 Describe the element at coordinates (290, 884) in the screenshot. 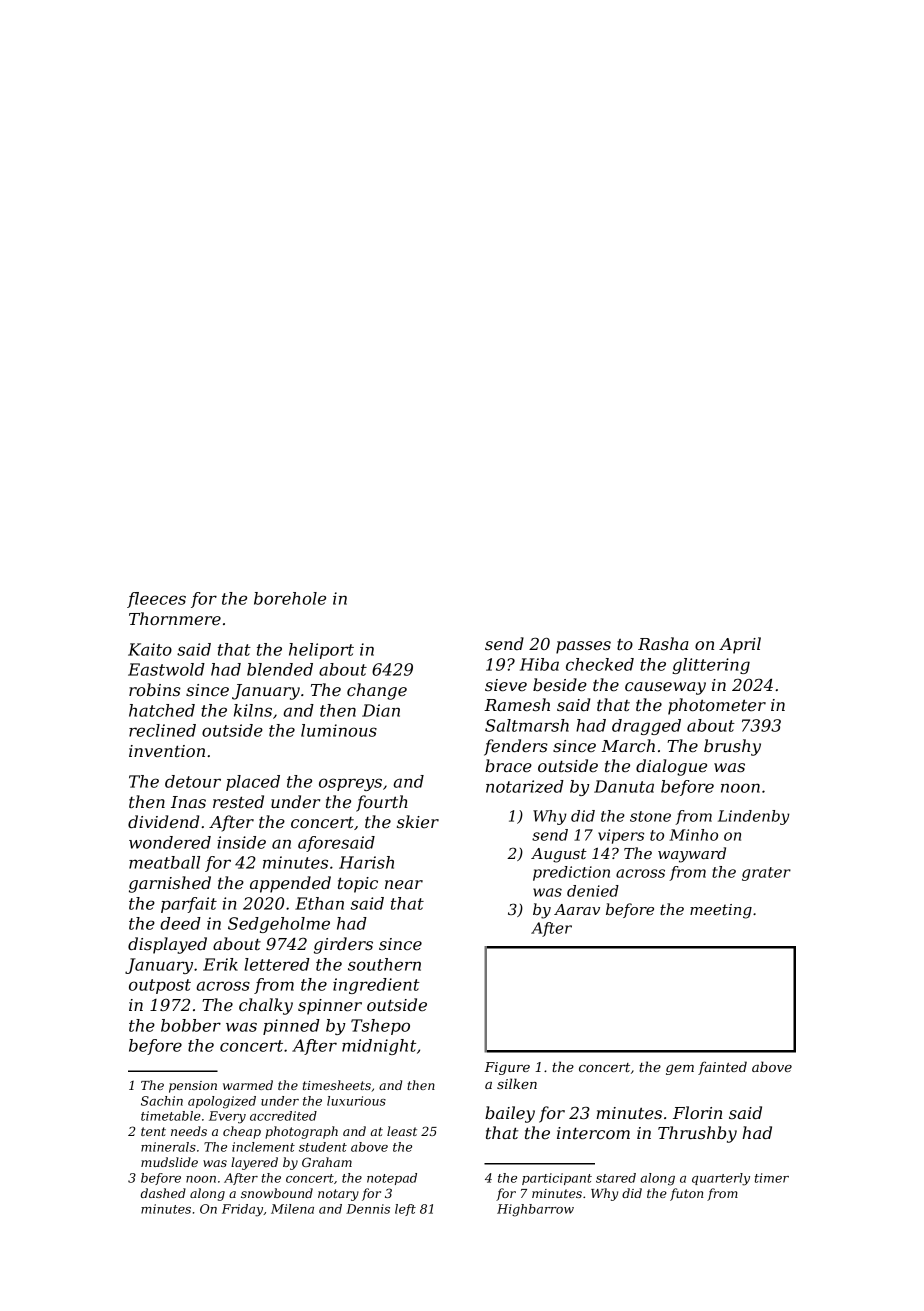

I see `appended` at that location.
